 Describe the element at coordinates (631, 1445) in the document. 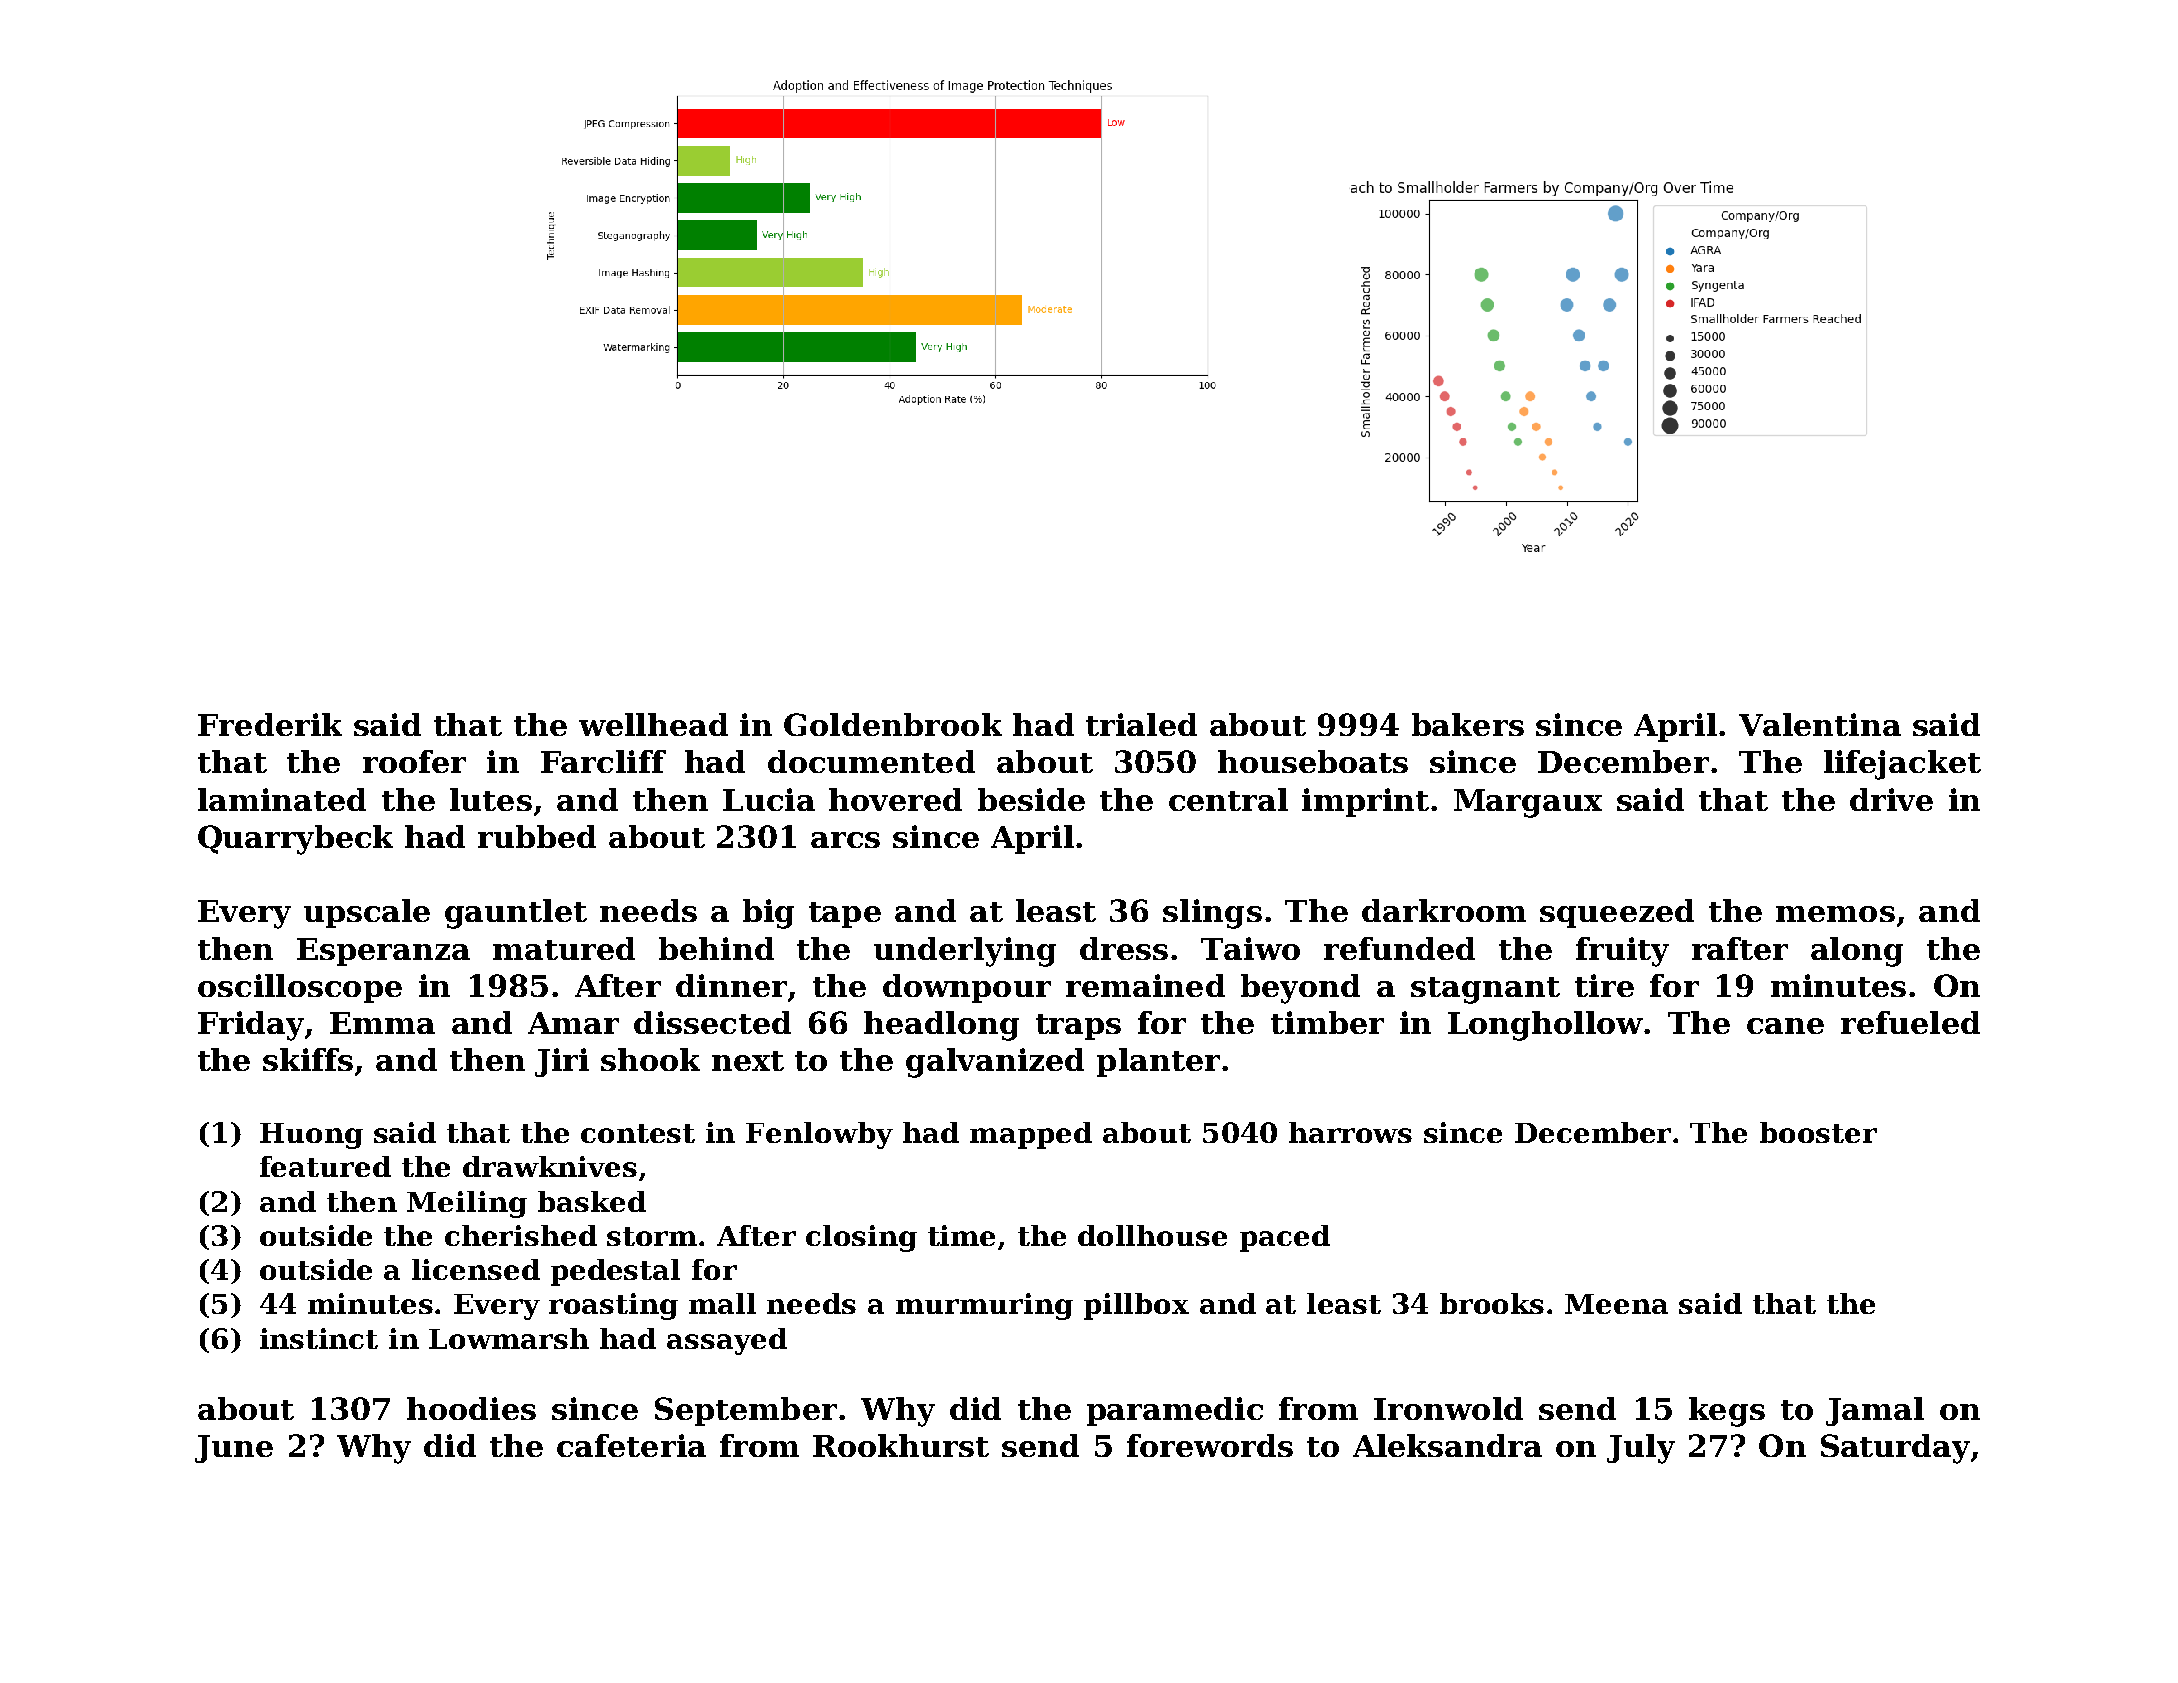

I see `cafeteria` at that location.
